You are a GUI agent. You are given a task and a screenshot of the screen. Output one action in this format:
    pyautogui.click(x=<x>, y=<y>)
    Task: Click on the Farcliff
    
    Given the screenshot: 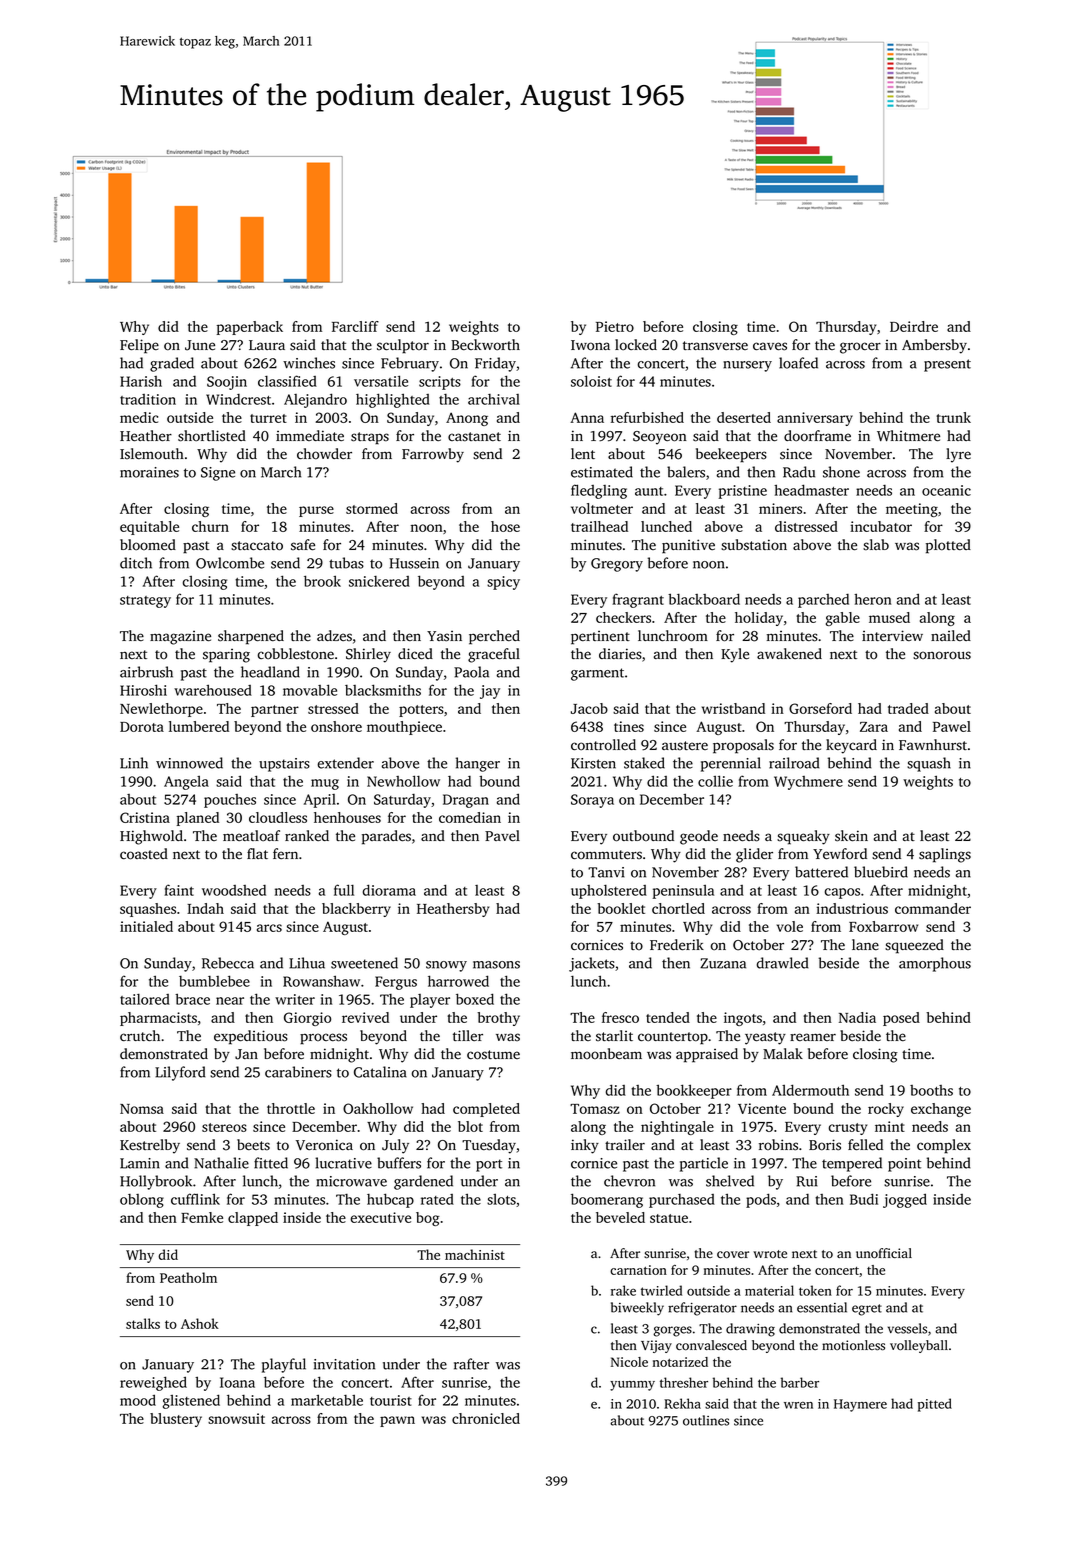 What is the action you would take?
    pyautogui.click(x=355, y=326)
